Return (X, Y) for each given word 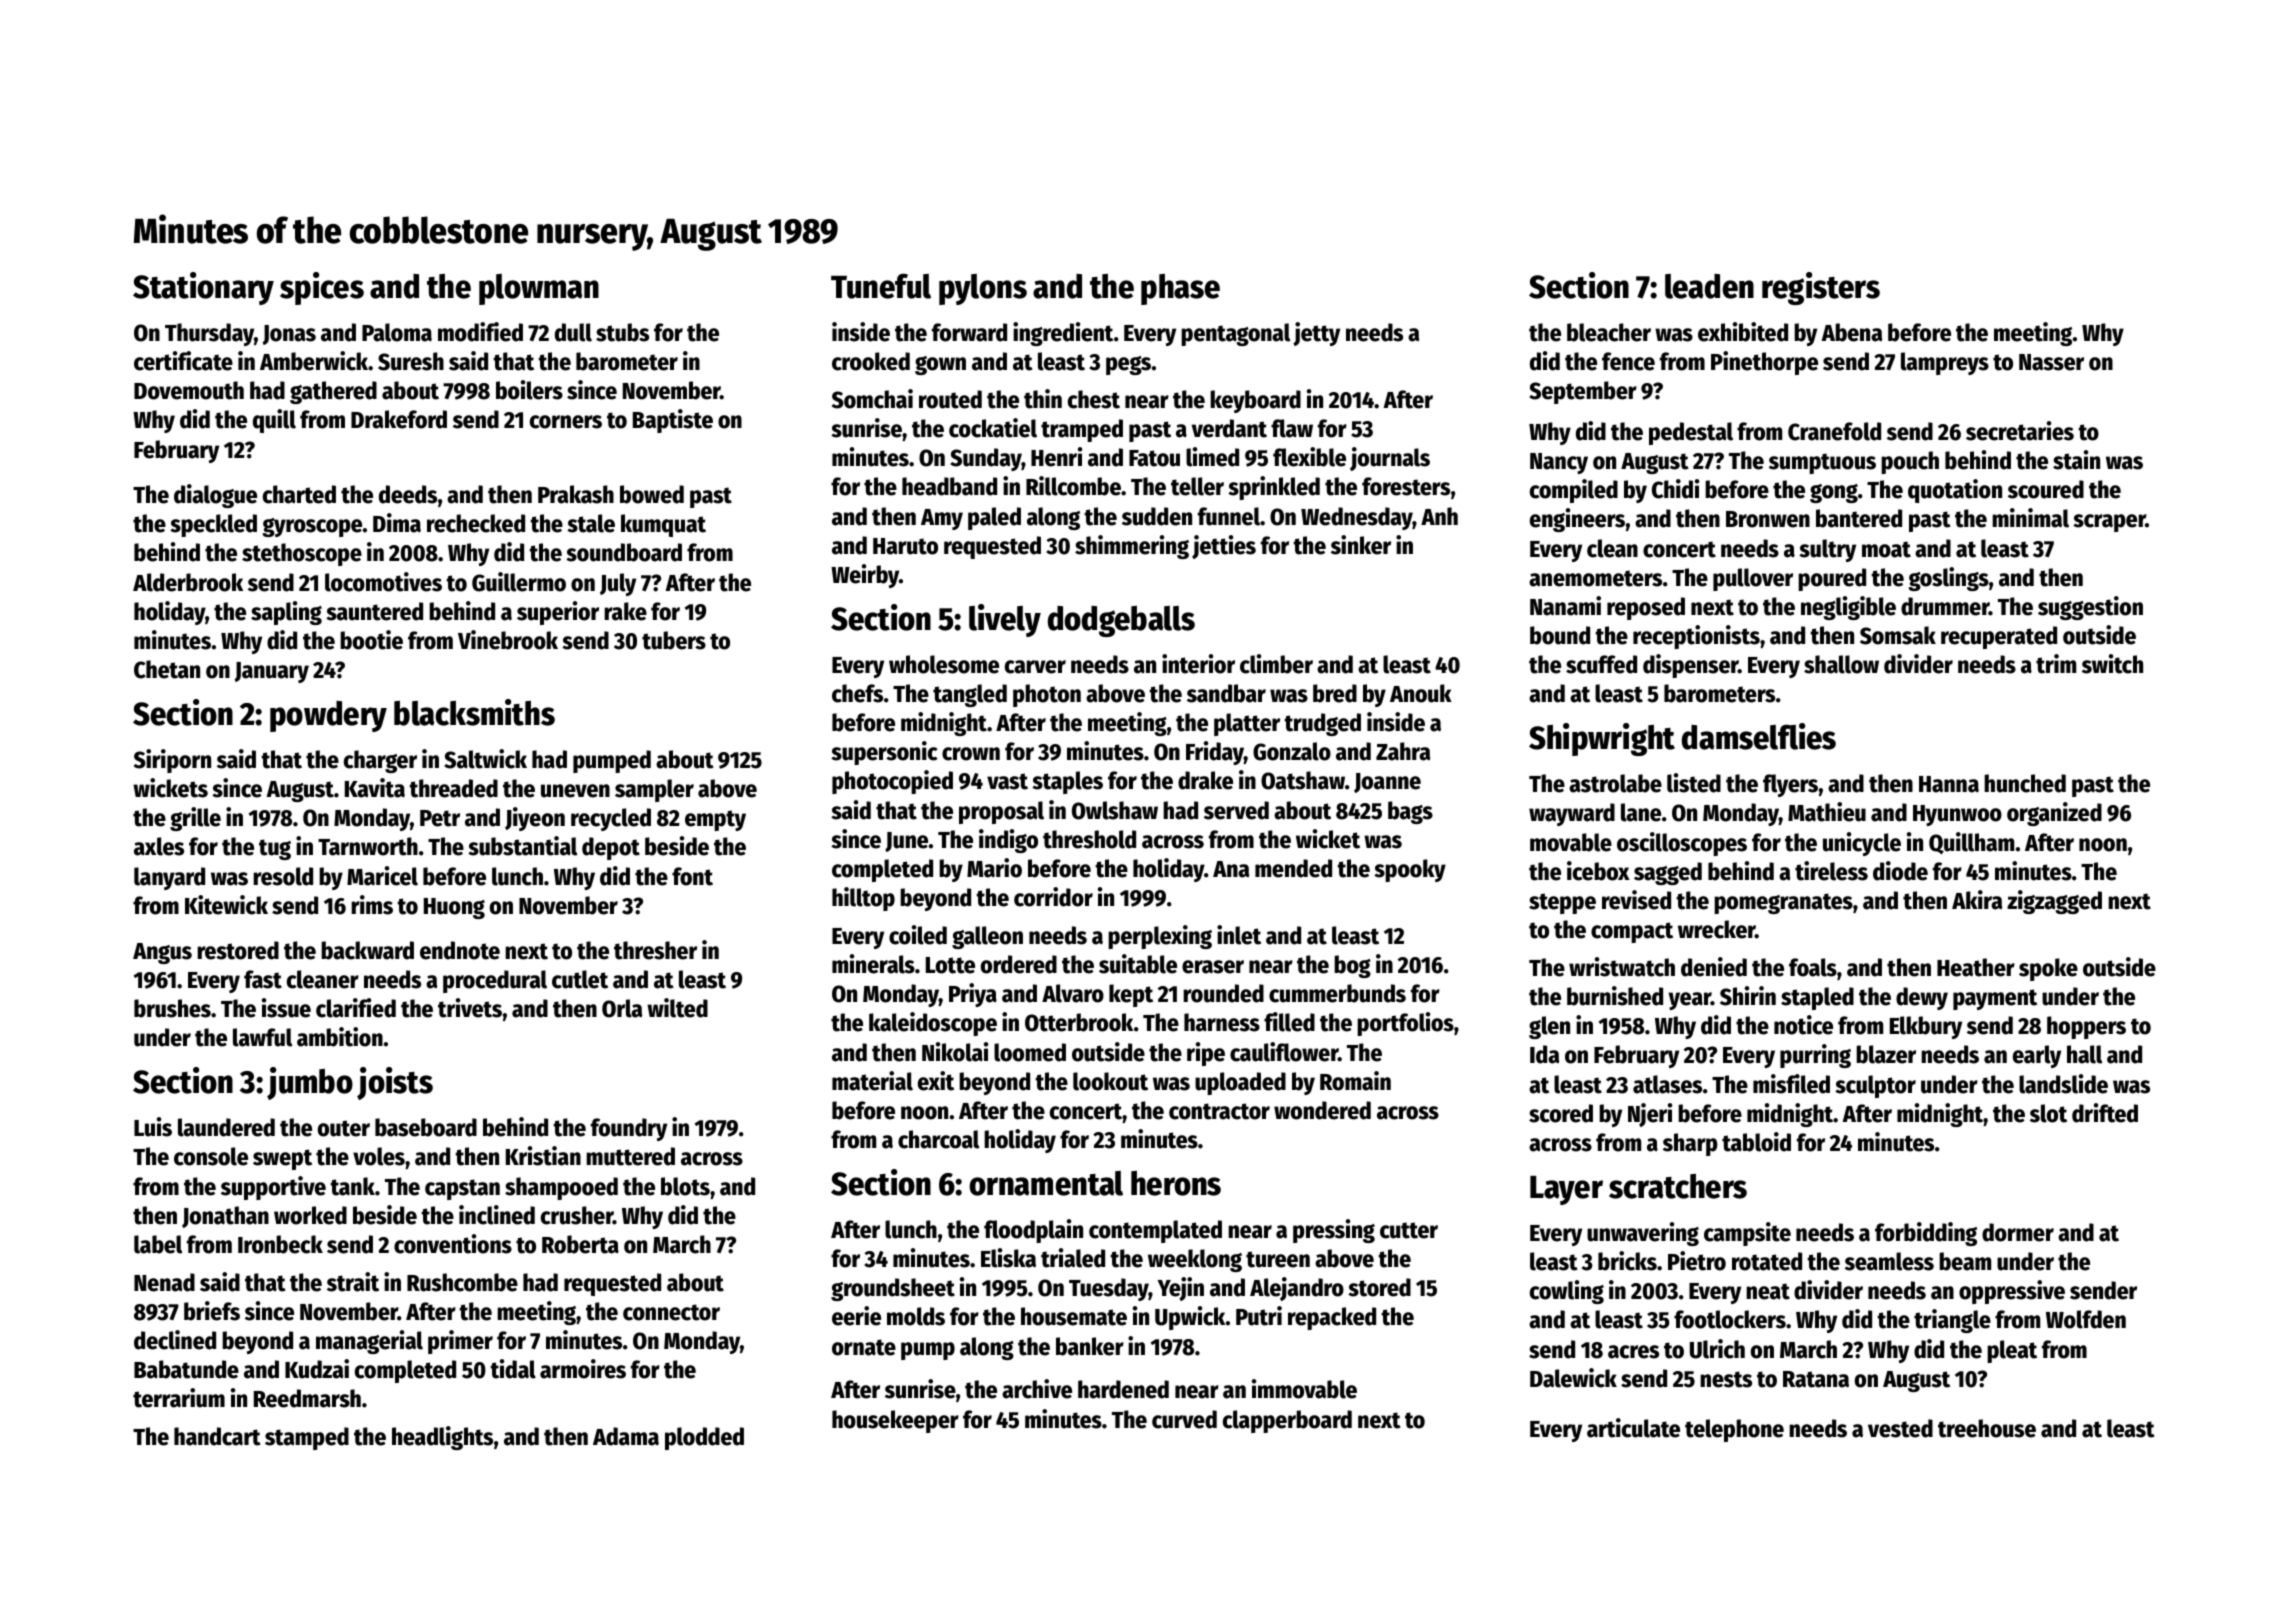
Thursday (209, 334)
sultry (1827, 550)
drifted (2105, 1113)
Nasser (2051, 362)
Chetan (167, 669)
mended (1293, 868)
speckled (213, 525)
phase (1180, 289)
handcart (217, 1436)
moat (1886, 549)
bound (1560, 635)
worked (310, 1215)
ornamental (1046, 1183)
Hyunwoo (1957, 815)
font (692, 876)
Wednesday (1357, 518)
